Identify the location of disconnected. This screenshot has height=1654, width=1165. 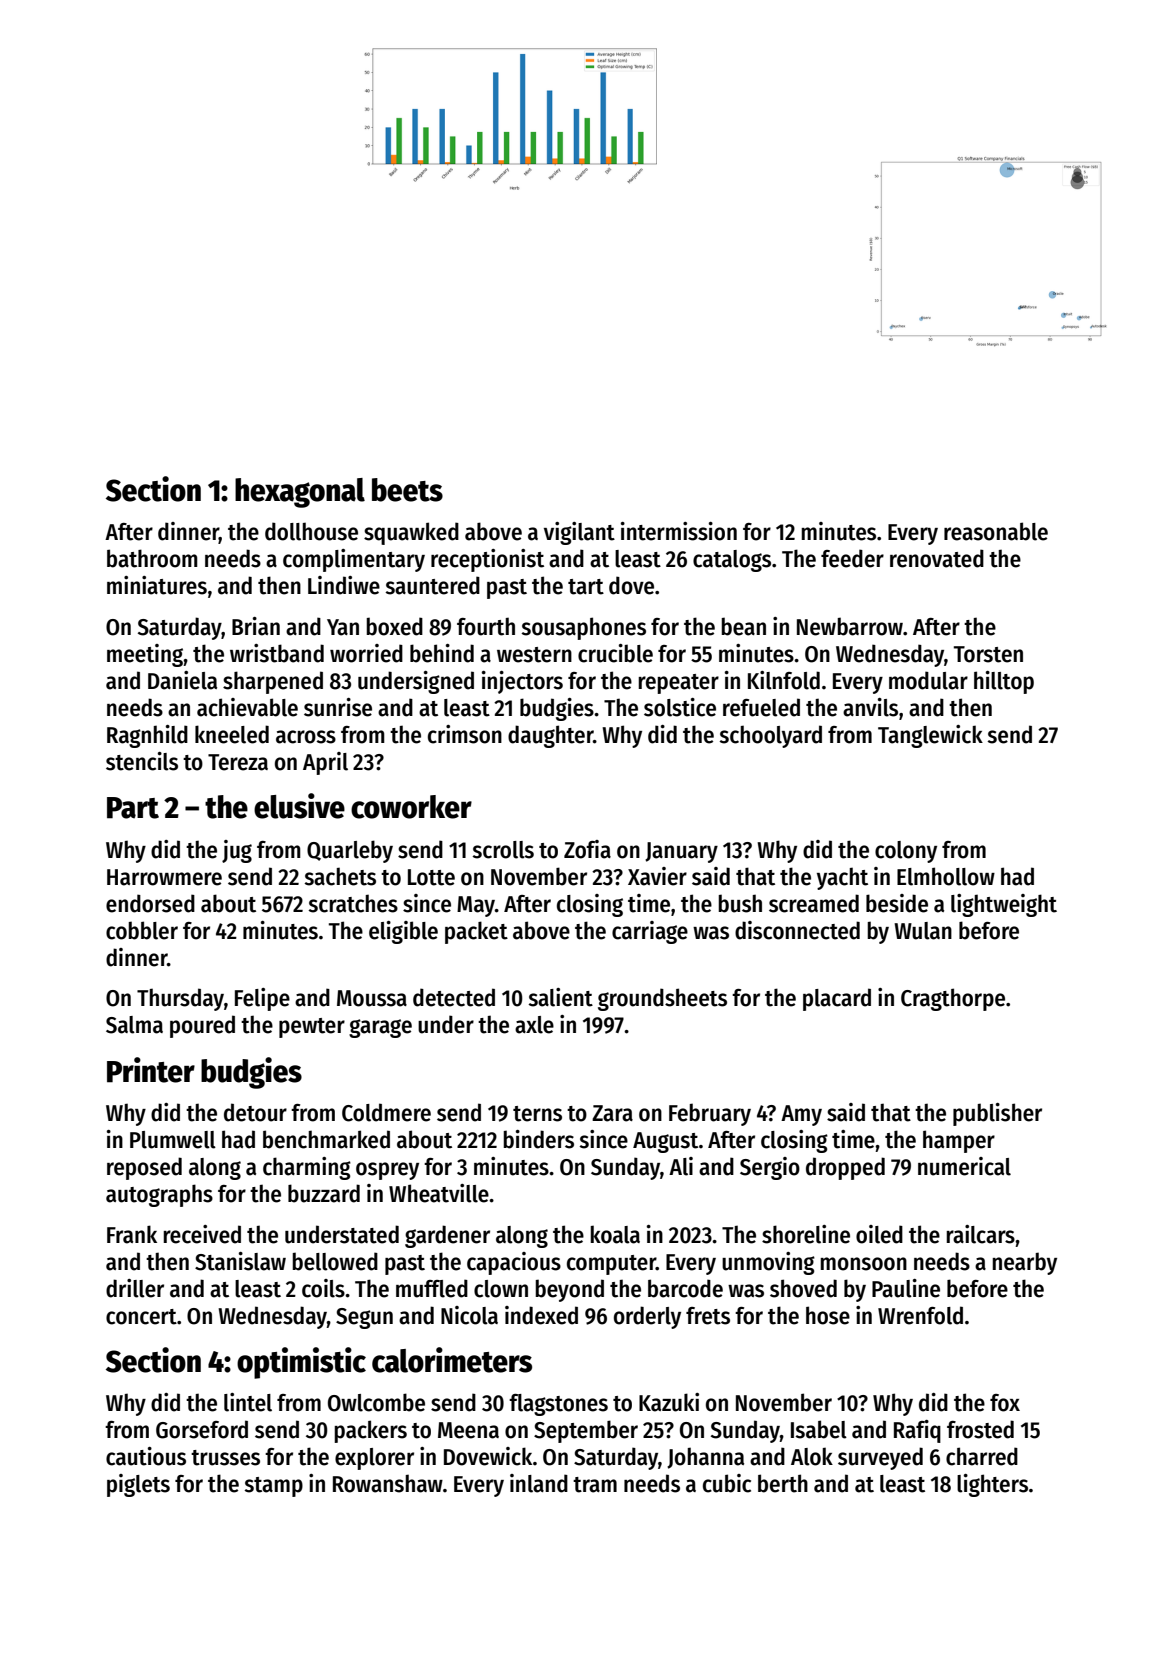
(797, 930).
